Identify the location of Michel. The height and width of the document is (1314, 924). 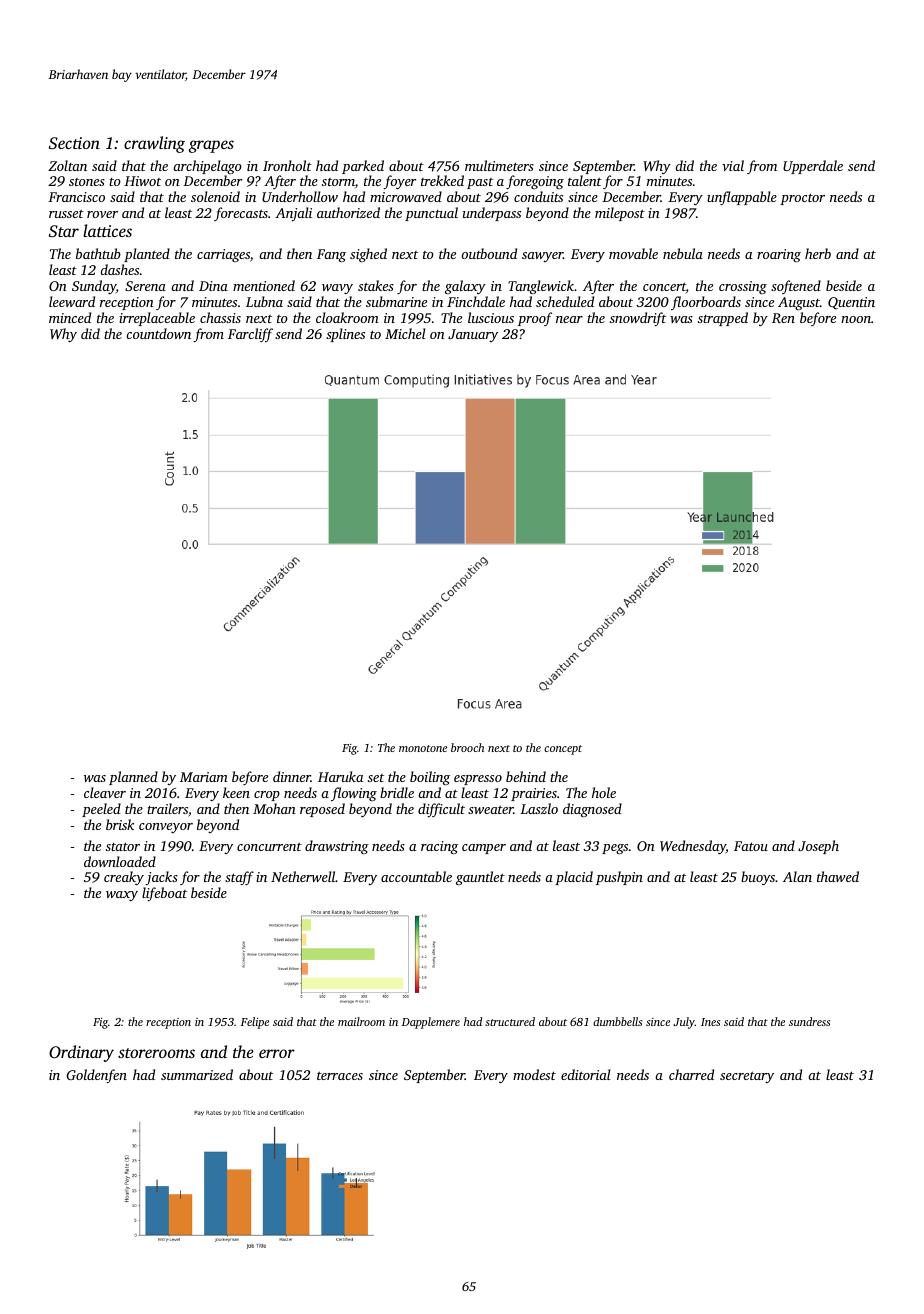
(405, 333).
